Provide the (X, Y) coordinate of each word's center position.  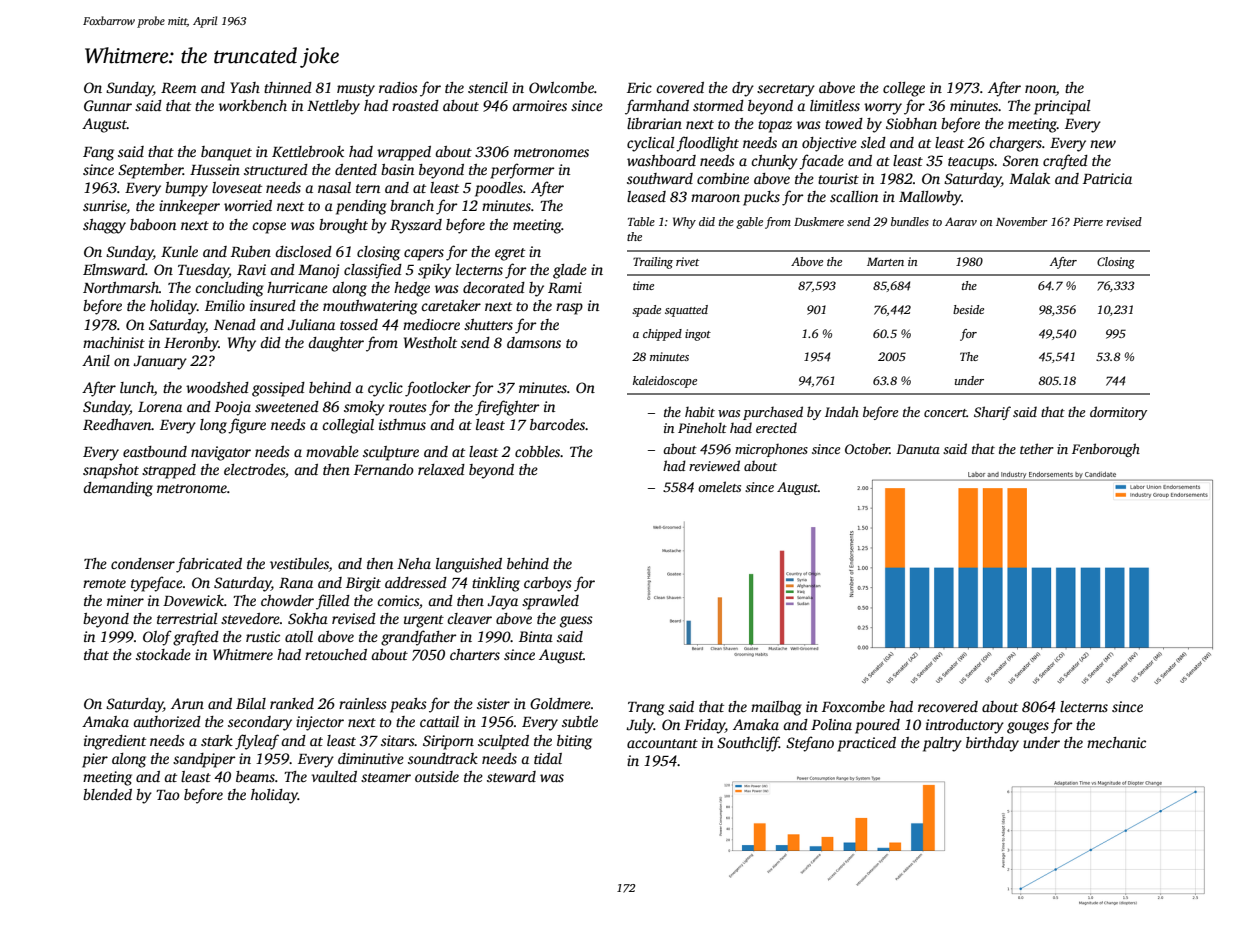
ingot (698, 335)
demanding (118, 489)
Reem (179, 88)
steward (511, 776)
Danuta (918, 449)
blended (107, 794)
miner (125, 600)
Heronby (191, 344)
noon (1040, 90)
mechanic (1116, 742)
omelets (719, 486)
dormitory (1118, 413)
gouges (1028, 728)
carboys (548, 584)
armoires (539, 105)
